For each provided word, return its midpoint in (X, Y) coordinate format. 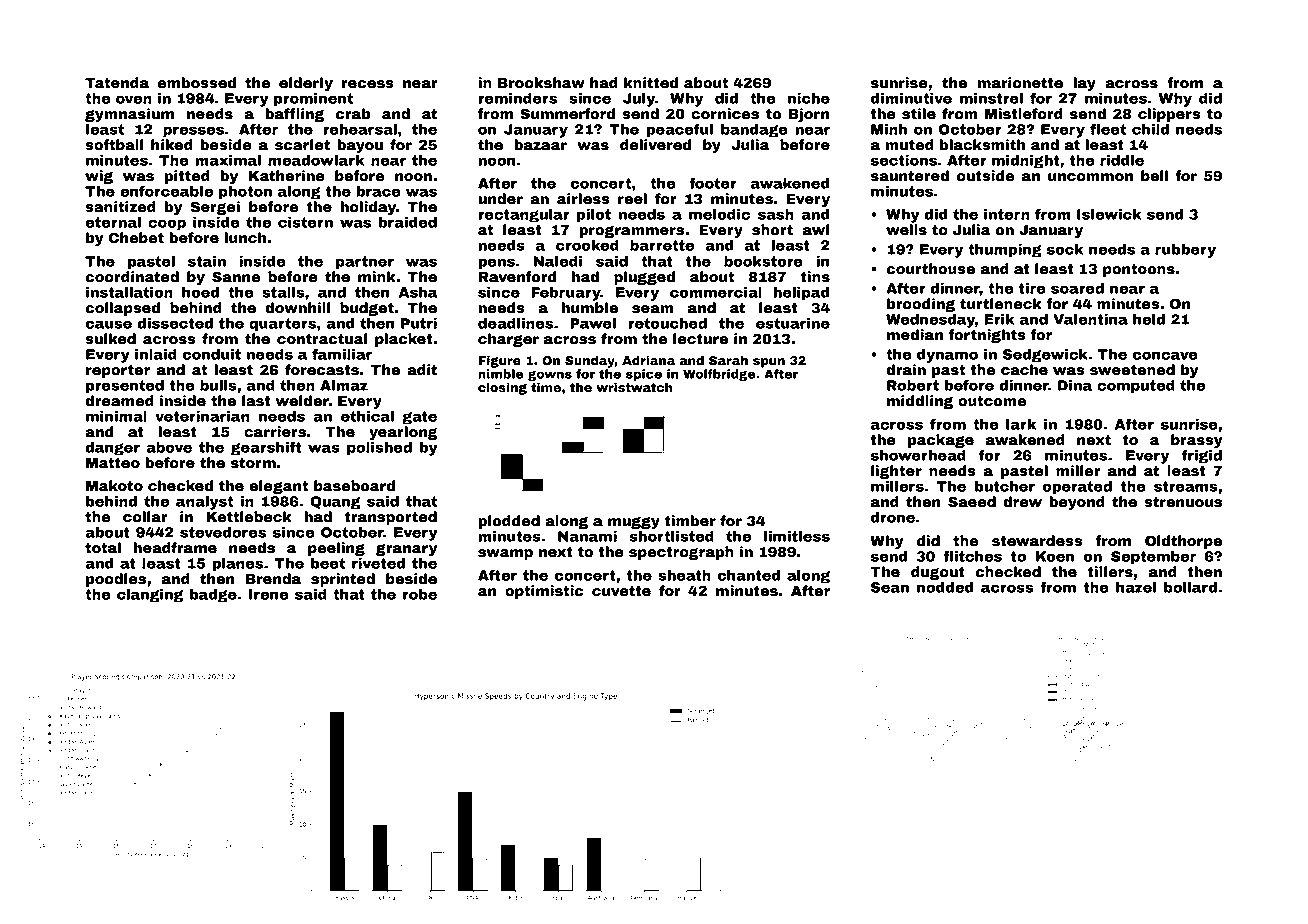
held (1149, 319)
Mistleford (1024, 114)
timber (690, 521)
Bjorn (809, 115)
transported (391, 518)
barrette (662, 245)
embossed (196, 83)
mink (377, 276)
